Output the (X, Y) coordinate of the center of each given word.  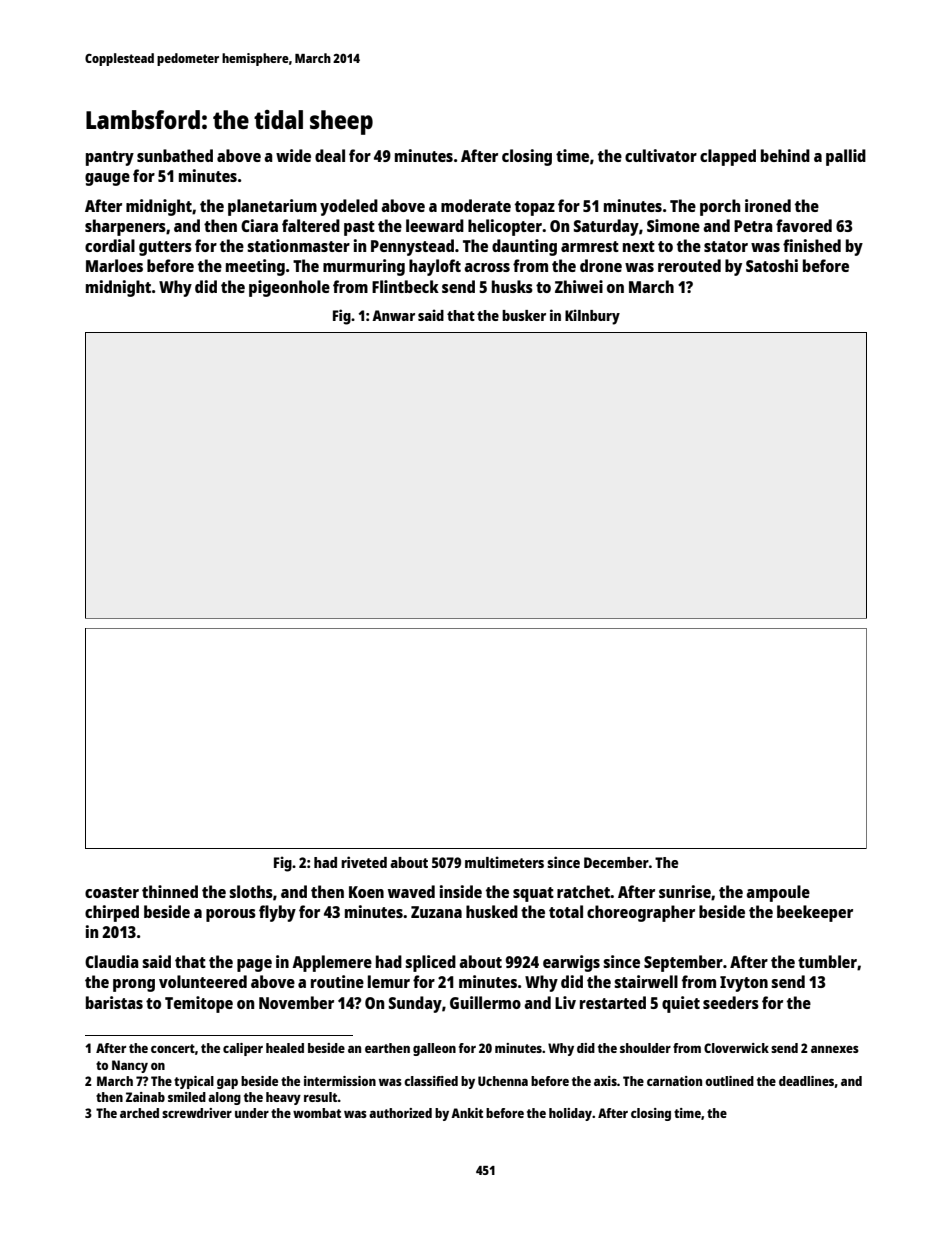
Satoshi (772, 265)
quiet (681, 1004)
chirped (112, 913)
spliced (430, 963)
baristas (114, 1002)
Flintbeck (405, 286)
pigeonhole (289, 288)
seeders (731, 1002)
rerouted (689, 265)
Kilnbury (592, 317)
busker (524, 315)
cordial (110, 245)
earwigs (571, 963)
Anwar (393, 315)
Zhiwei (579, 286)
